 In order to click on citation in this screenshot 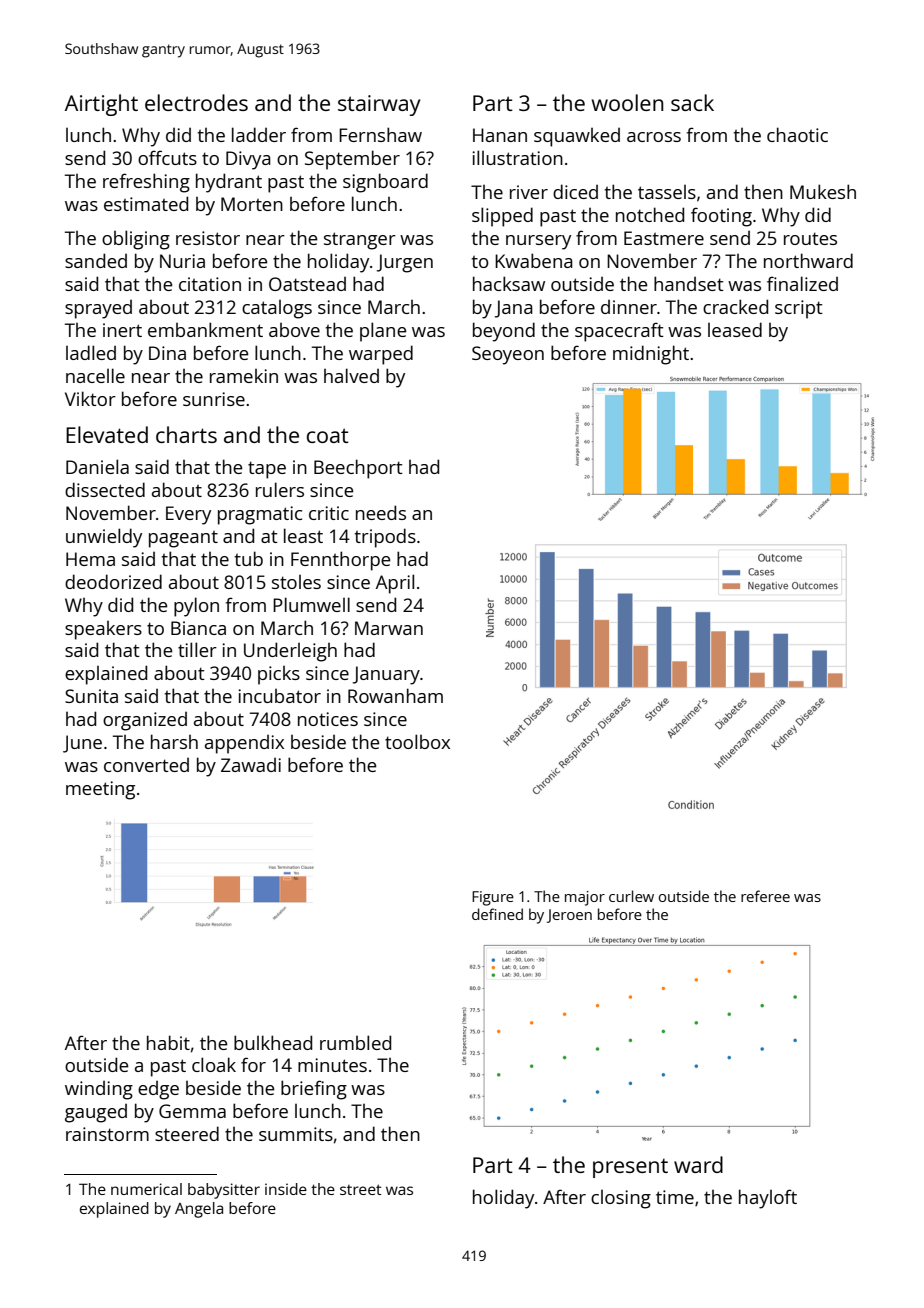, I will do `click(210, 284)`.
